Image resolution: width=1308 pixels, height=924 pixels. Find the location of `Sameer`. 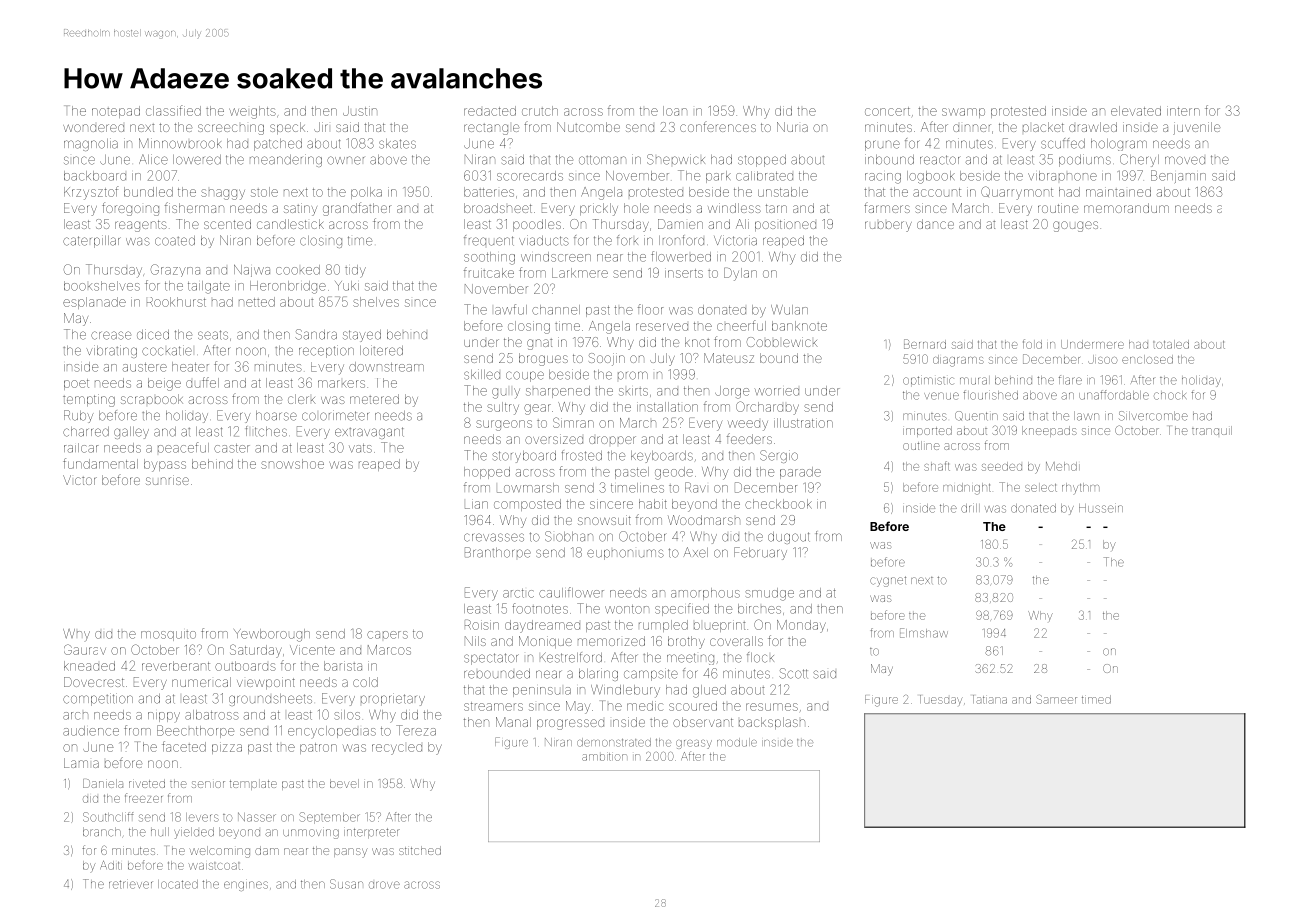

Sameer is located at coordinates (1056, 699).
